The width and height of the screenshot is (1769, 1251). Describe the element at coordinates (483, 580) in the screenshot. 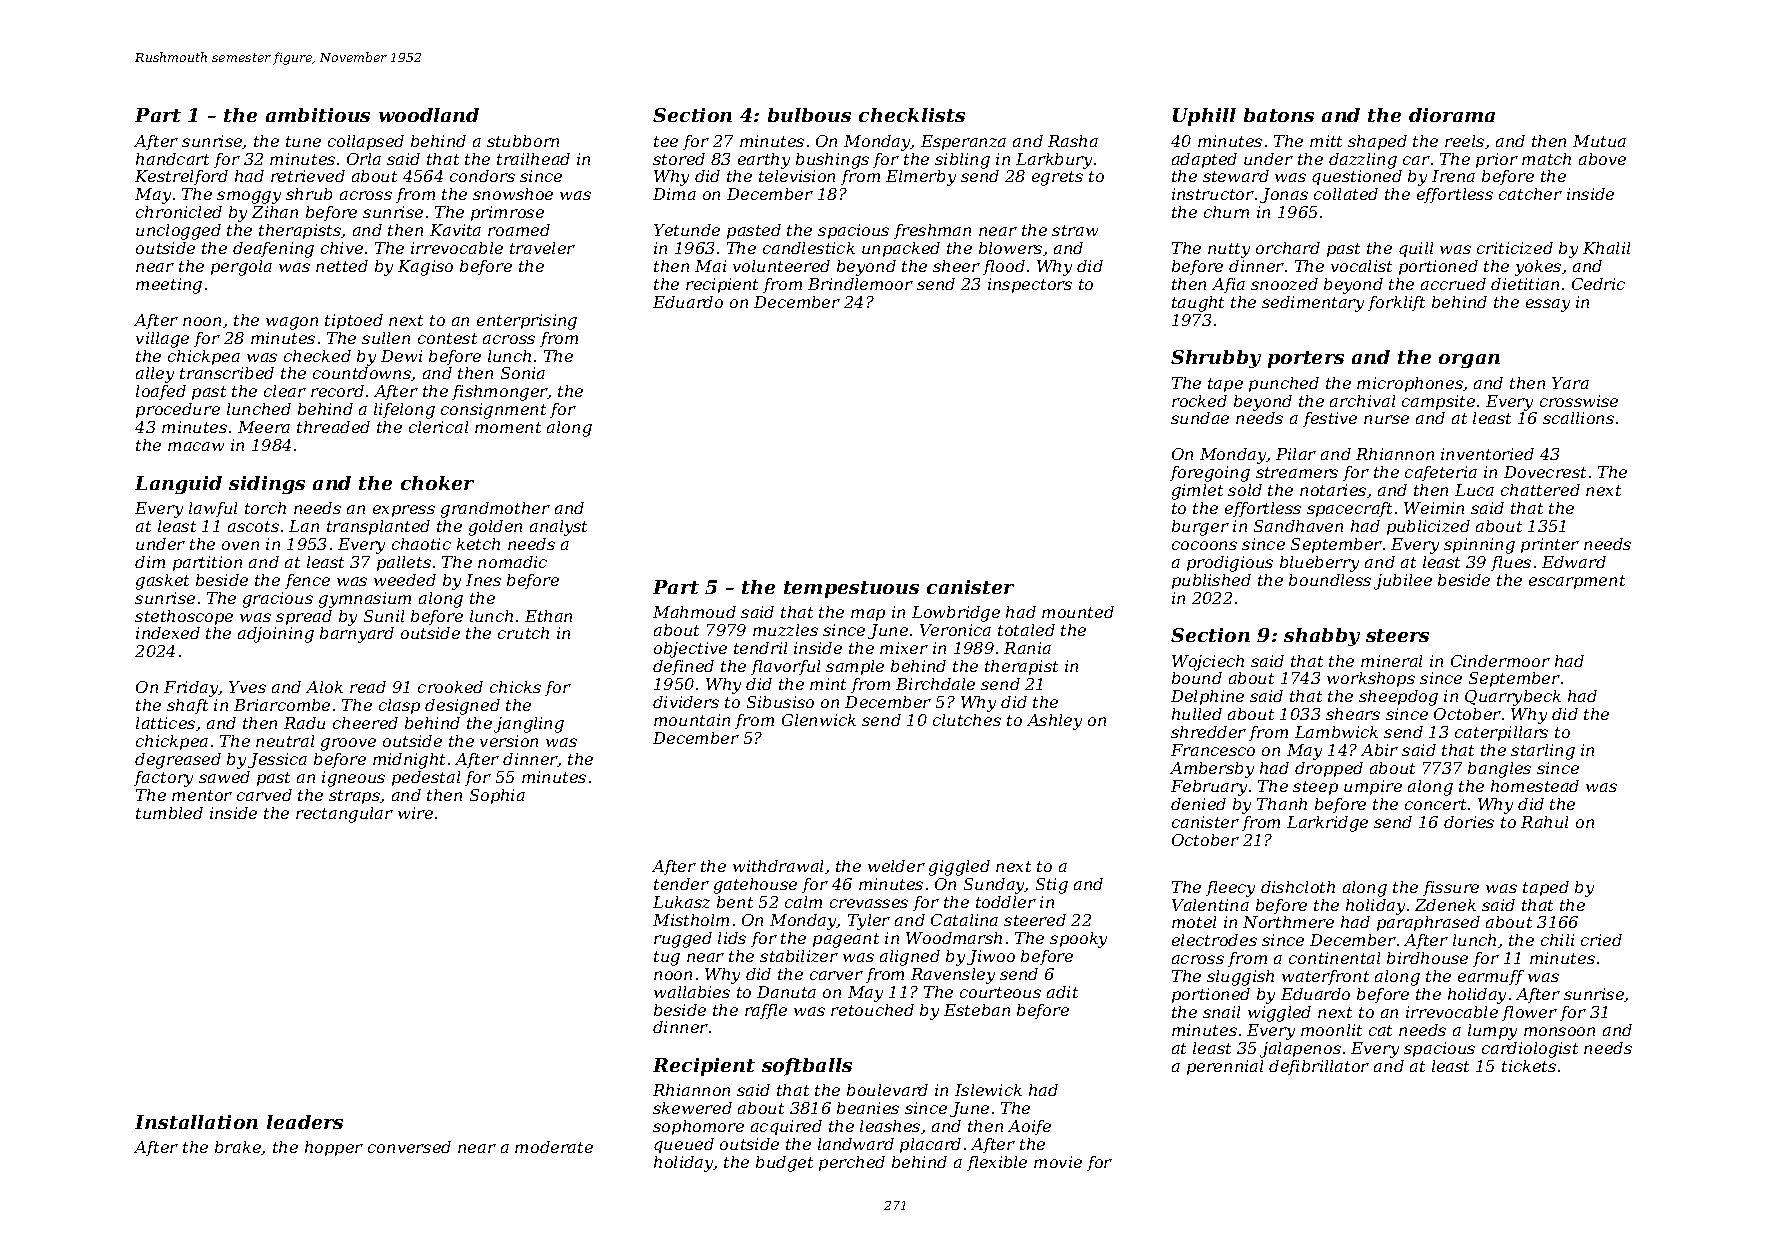

I see `Ines` at that location.
